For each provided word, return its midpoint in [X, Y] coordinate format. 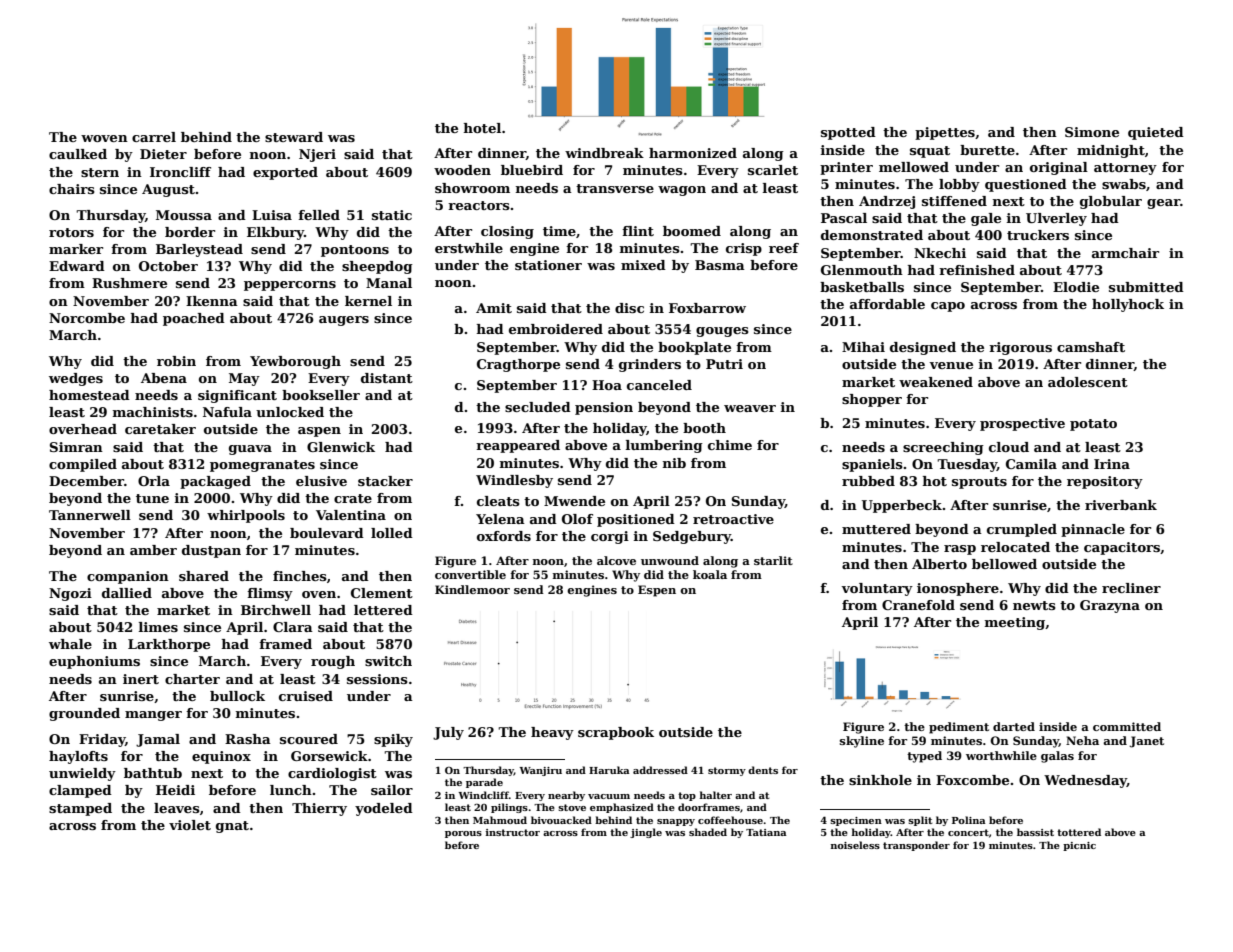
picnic [1079, 846]
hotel [482, 128]
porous [463, 834]
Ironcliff [180, 172]
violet [190, 825]
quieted [1156, 133]
